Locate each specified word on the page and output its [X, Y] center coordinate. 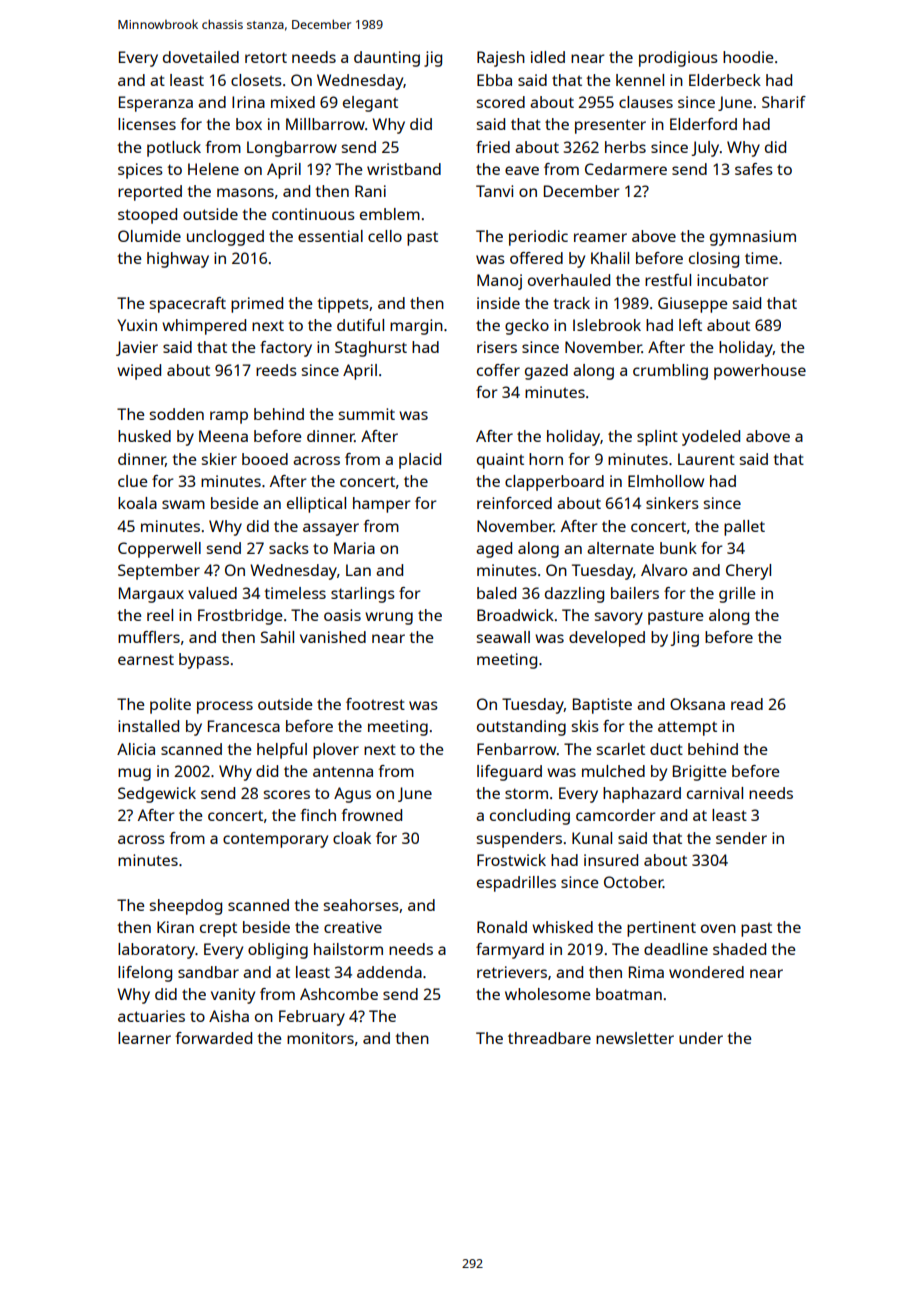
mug [134, 774]
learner [144, 1038]
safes [754, 169]
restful [668, 280]
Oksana [697, 704]
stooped [147, 216]
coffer [498, 370]
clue [132, 481]
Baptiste [602, 706]
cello [385, 236]
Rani [370, 191]
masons [245, 192]
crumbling [670, 372]
